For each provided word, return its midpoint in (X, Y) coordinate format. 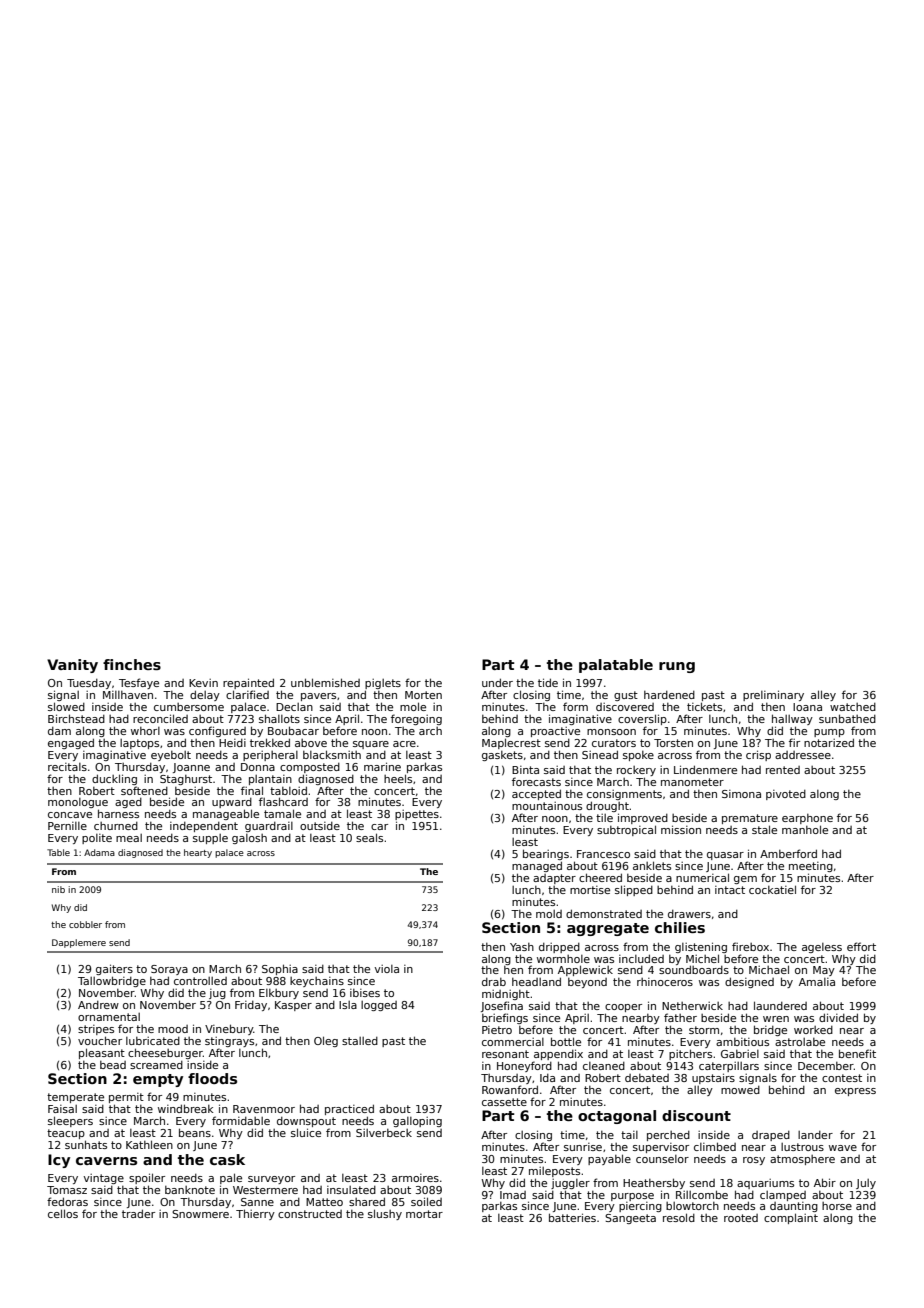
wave (843, 1148)
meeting (811, 867)
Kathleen (149, 1144)
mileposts (554, 1172)
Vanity (72, 666)
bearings (546, 854)
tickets (704, 706)
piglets (383, 684)
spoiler (147, 1178)
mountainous (547, 806)
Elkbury (279, 994)
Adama (99, 852)
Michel (702, 958)
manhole (805, 829)
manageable (226, 814)
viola (387, 969)
